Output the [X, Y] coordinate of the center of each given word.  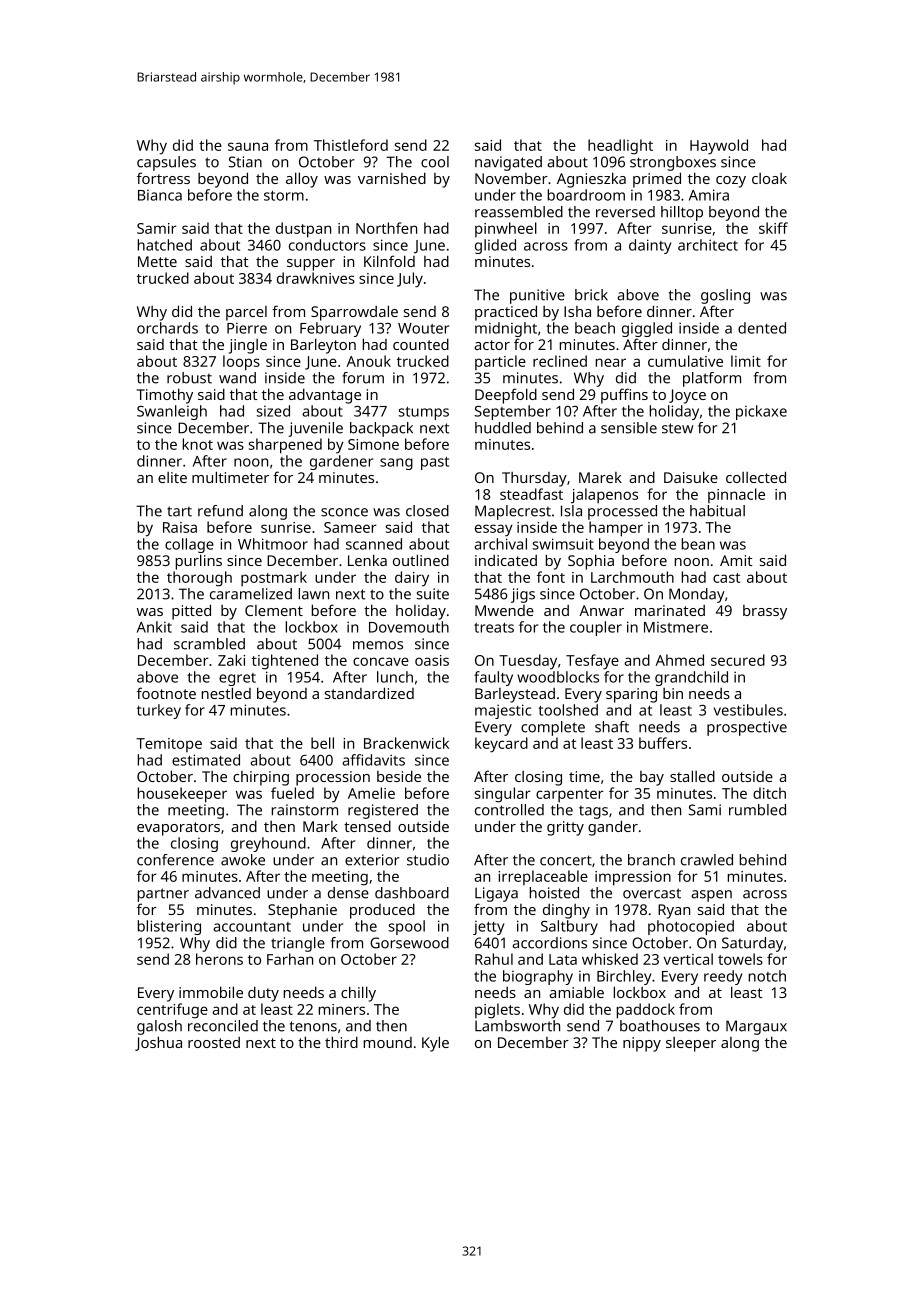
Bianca [160, 195]
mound [388, 1042]
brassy [765, 612]
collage [189, 545]
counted [421, 344]
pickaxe [761, 412]
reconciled [223, 1026]
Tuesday [528, 662]
